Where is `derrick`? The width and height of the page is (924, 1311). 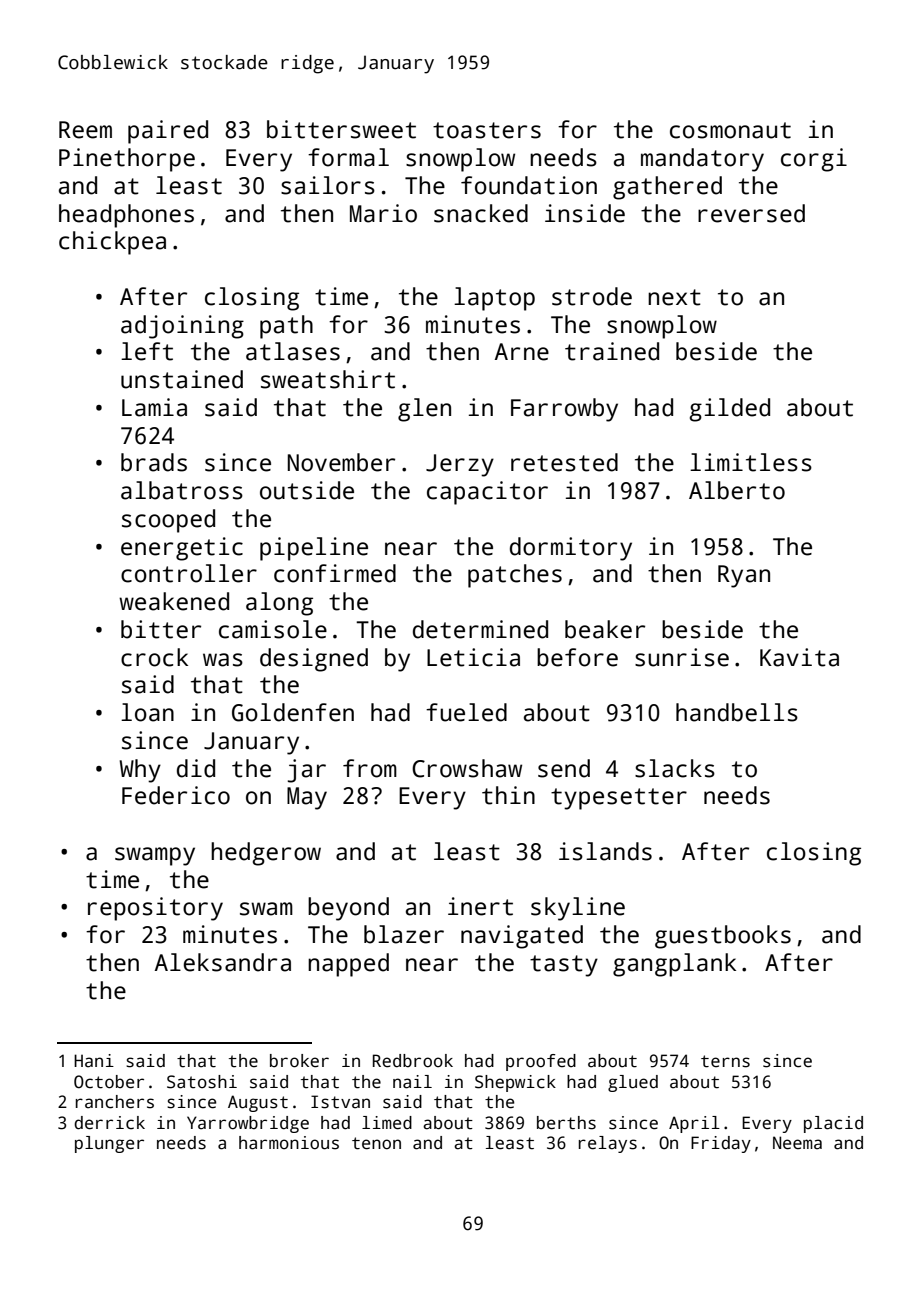 derrick is located at coordinates (109, 1123).
